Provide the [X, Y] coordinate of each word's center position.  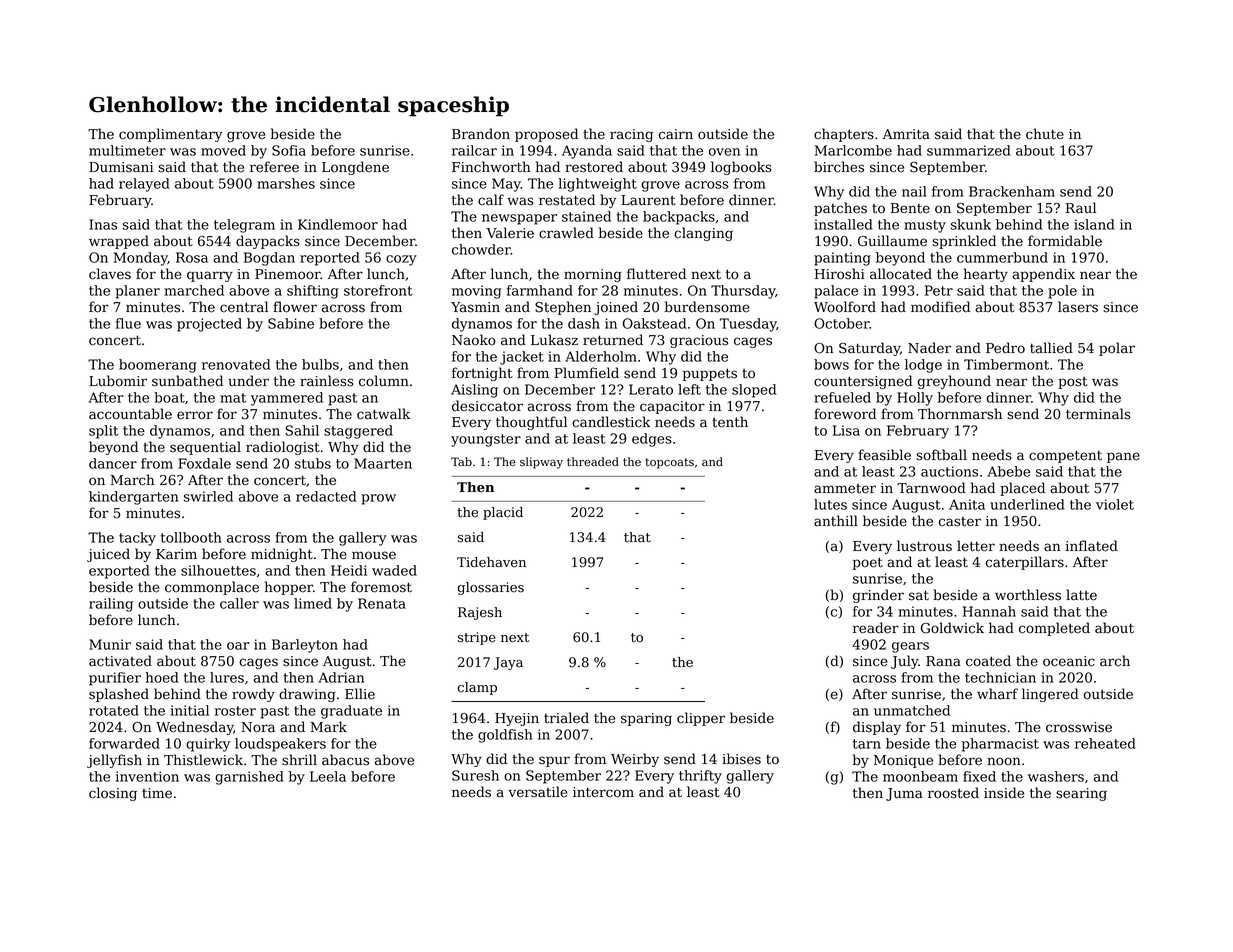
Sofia [289, 150]
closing [113, 794]
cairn [676, 134]
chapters [844, 135]
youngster [486, 440]
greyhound [954, 382]
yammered [287, 399]
